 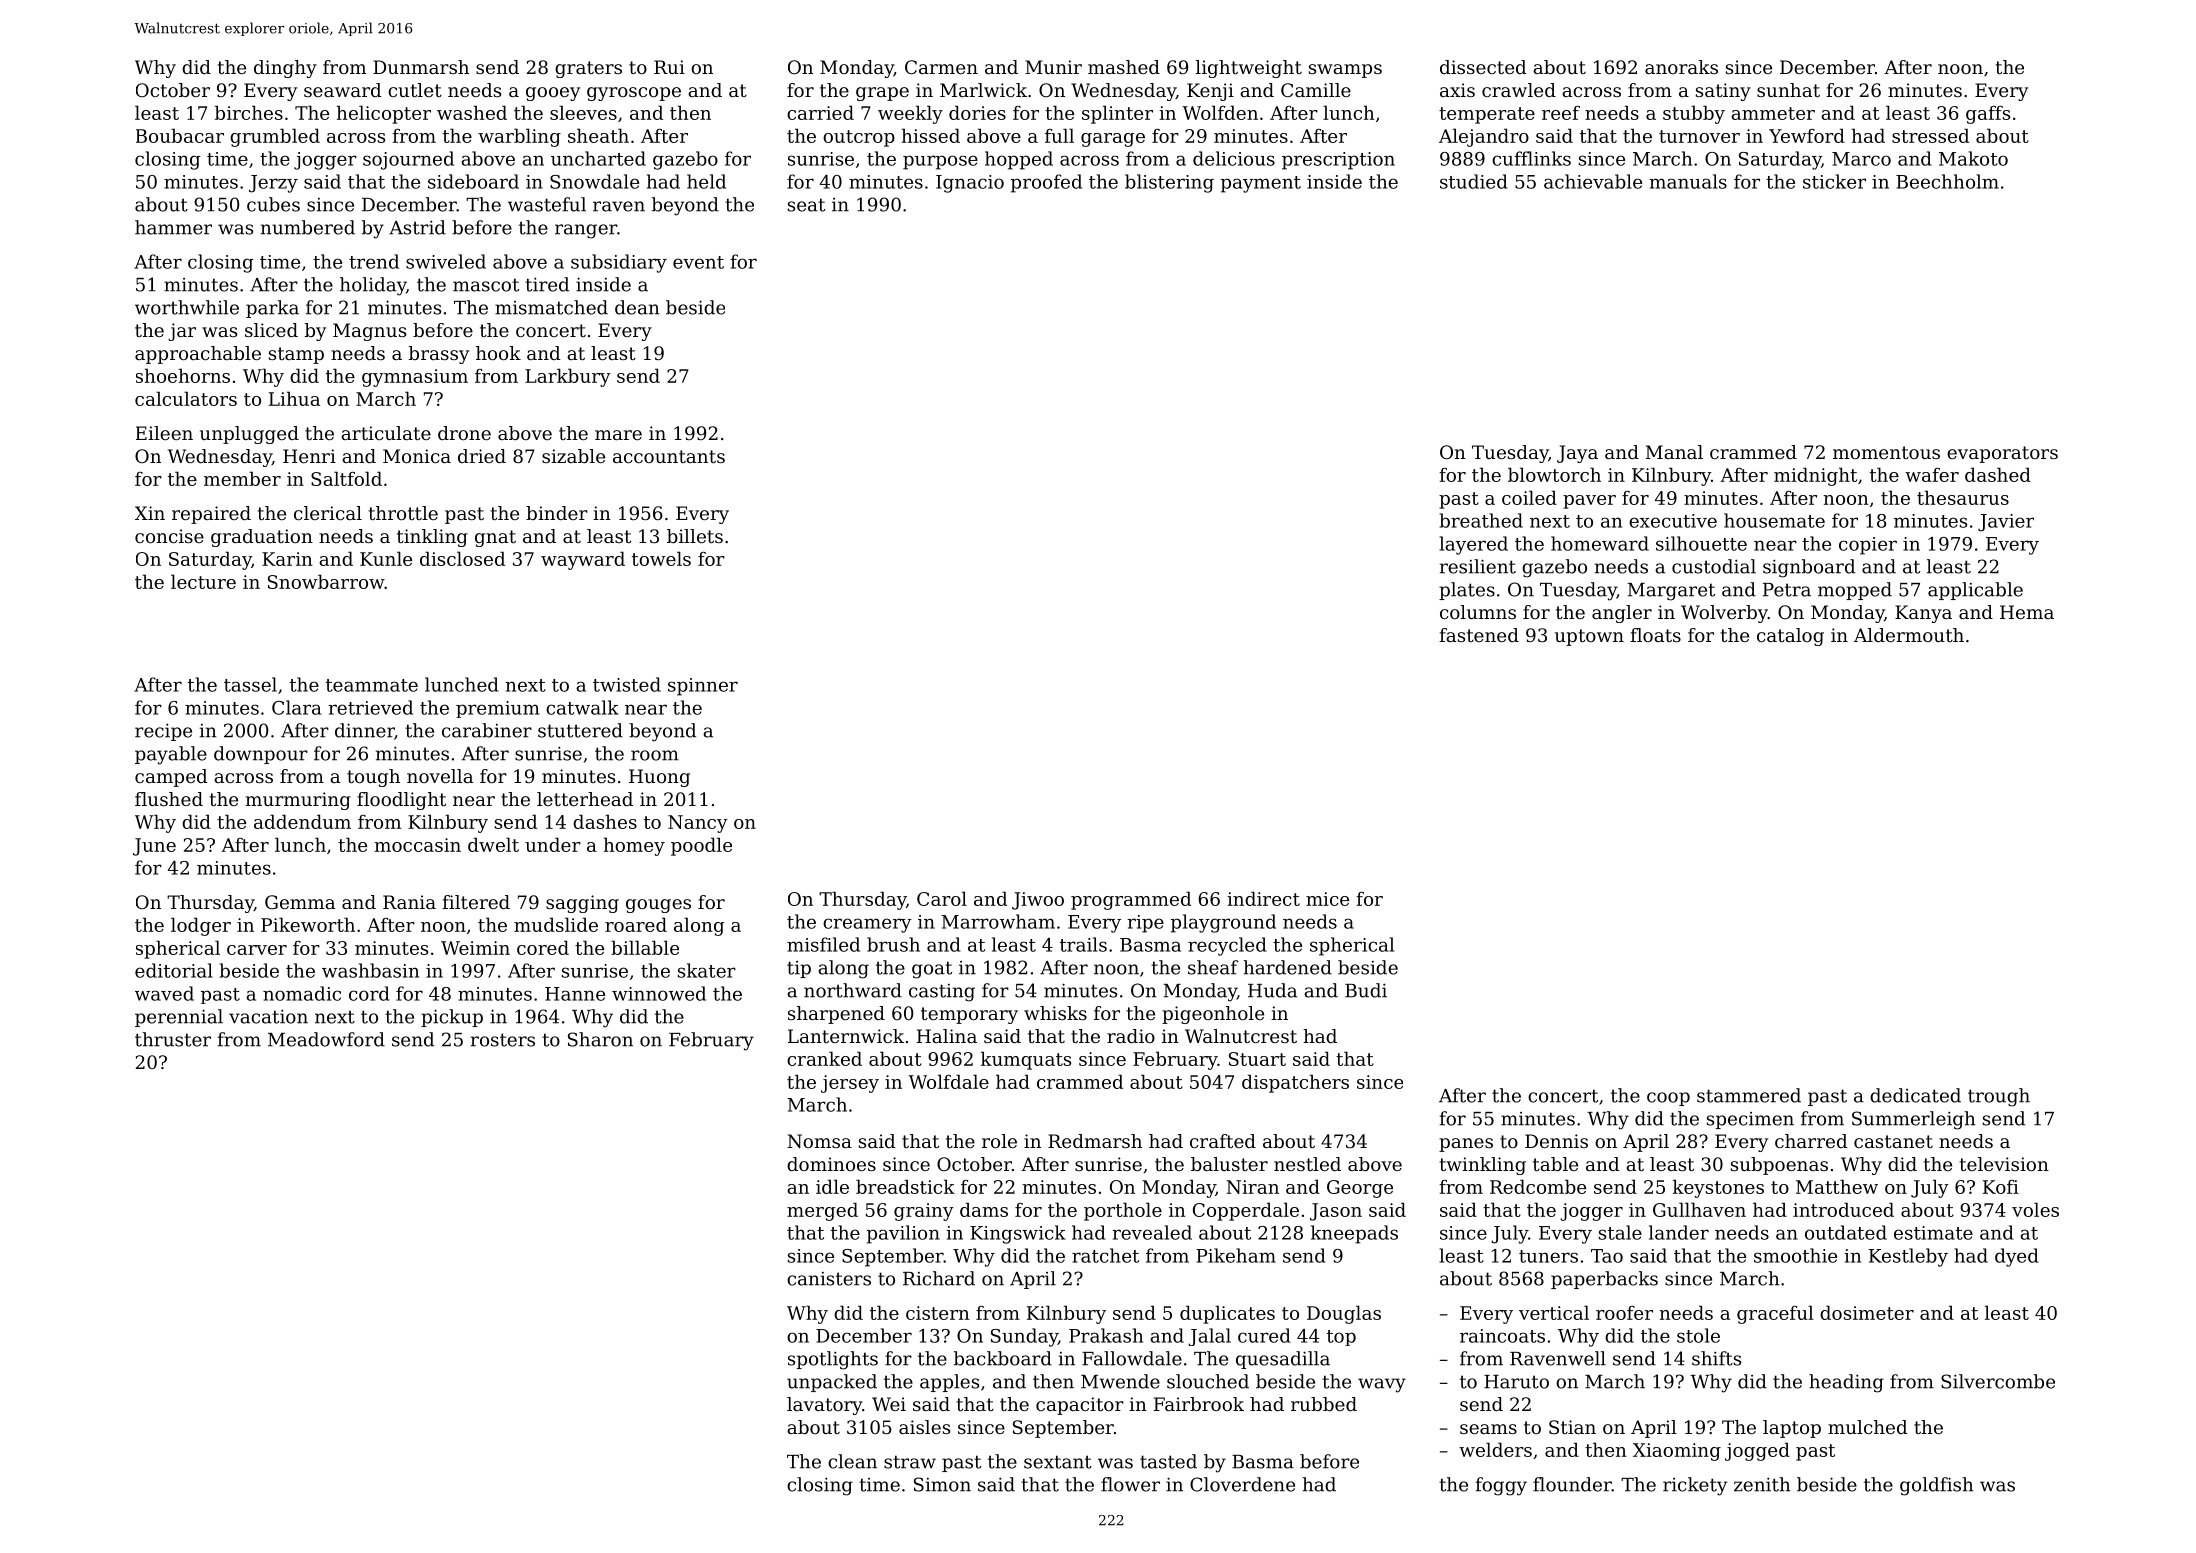 I want to click on dwelt, so click(x=493, y=844).
